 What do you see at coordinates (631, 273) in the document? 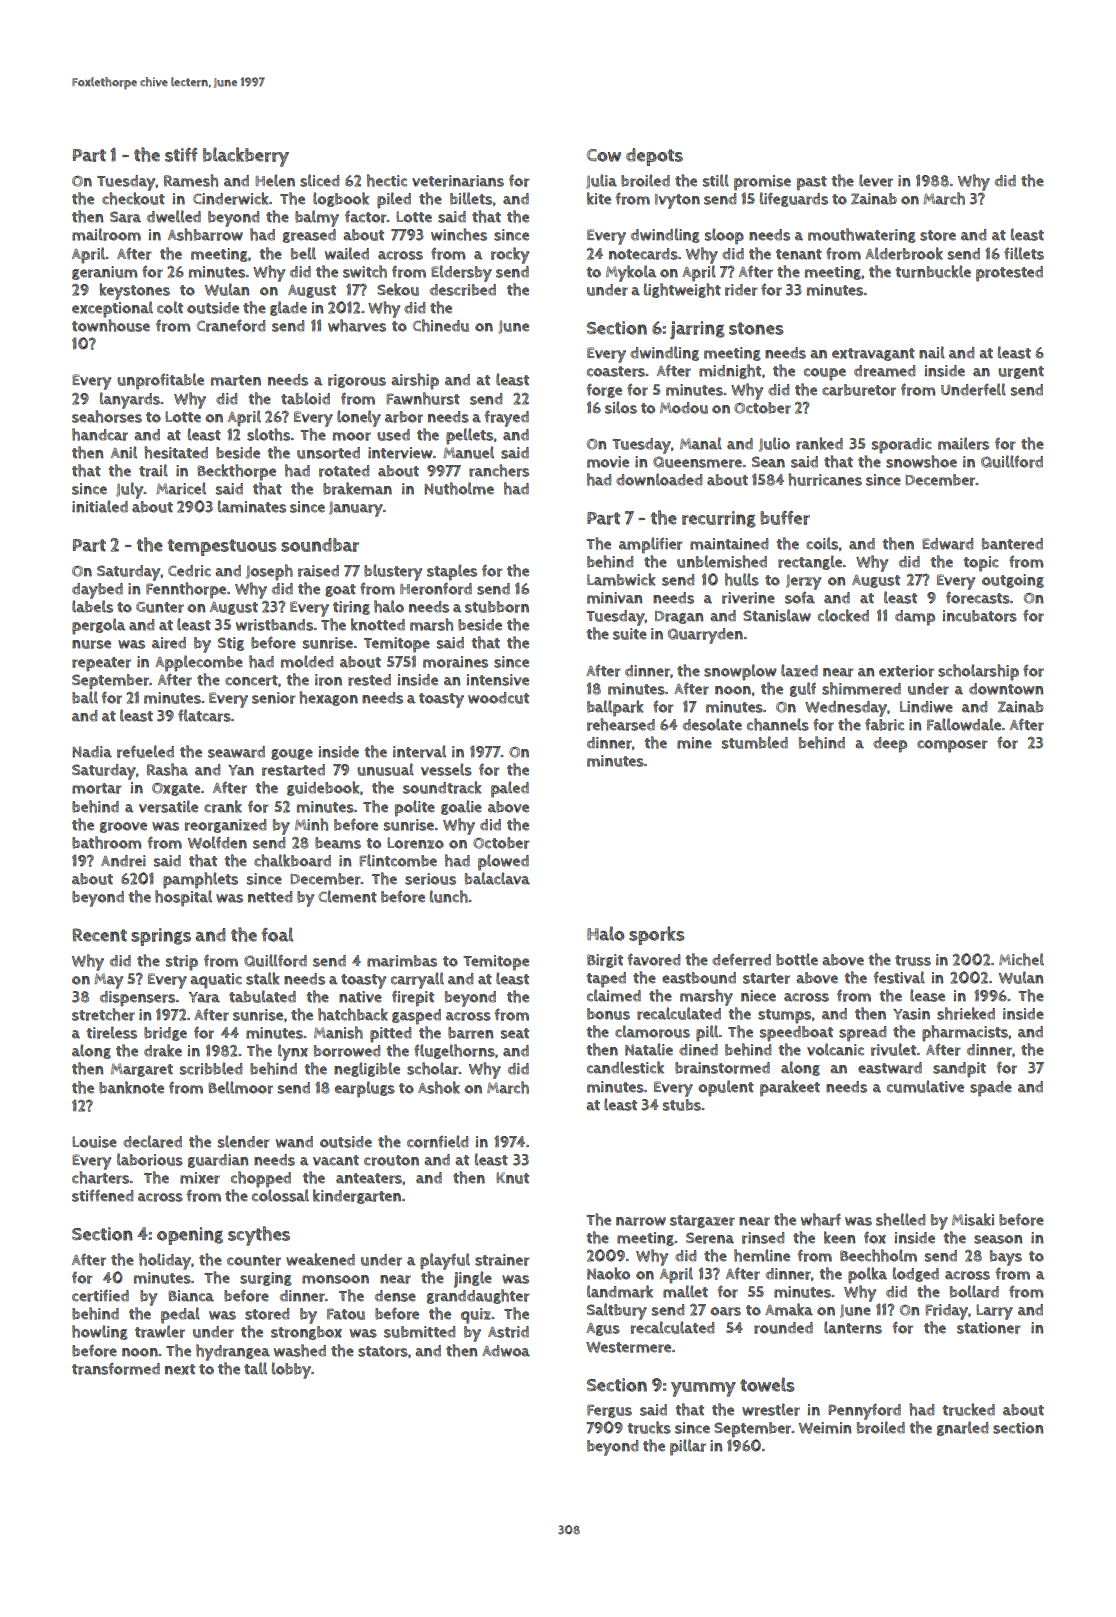
I see `Mykola` at bounding box center [631, 273].
